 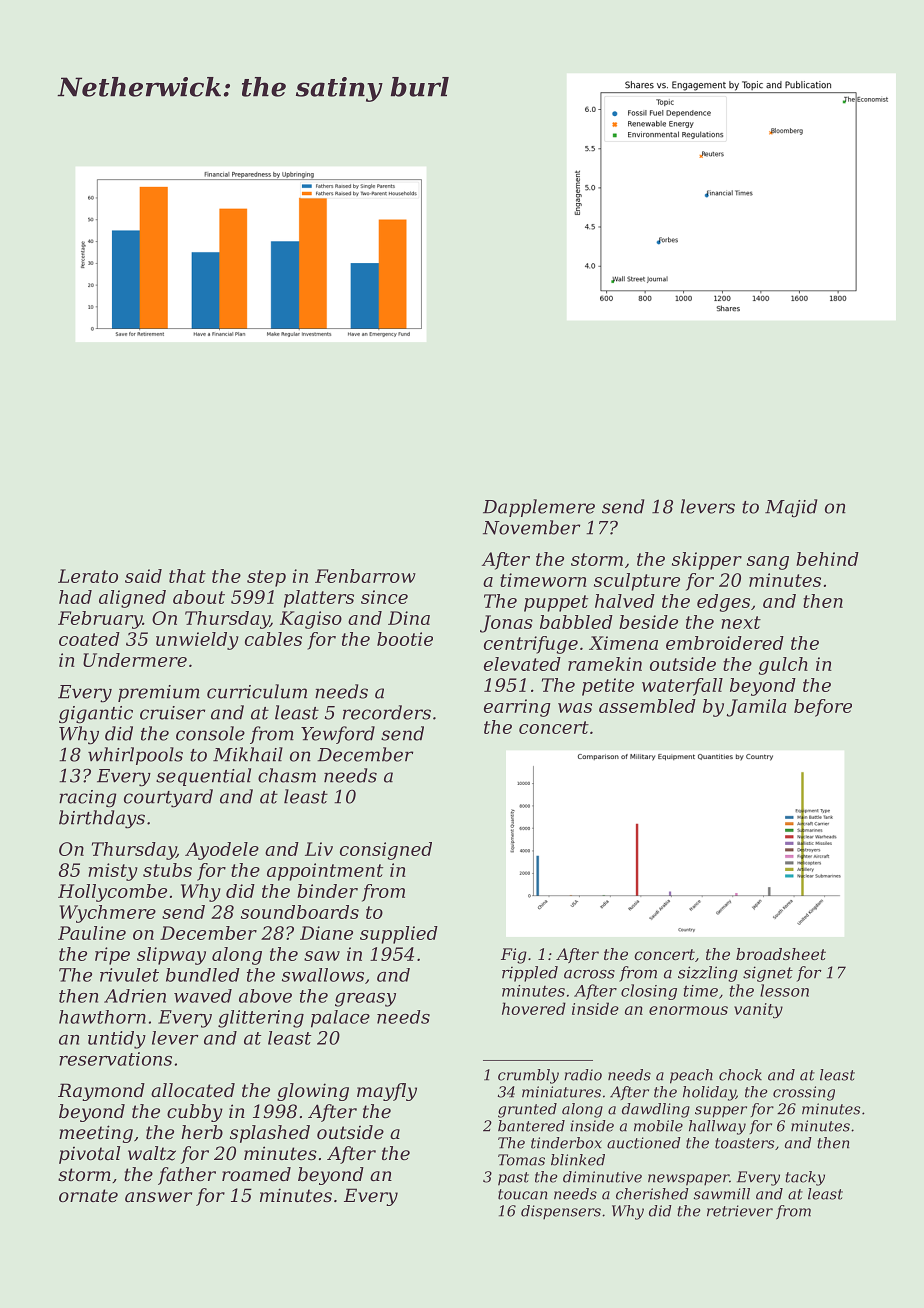 What do you see at coordinates (386, 851) in the document?
I see `consigned` at bounding box center [386, 851].
